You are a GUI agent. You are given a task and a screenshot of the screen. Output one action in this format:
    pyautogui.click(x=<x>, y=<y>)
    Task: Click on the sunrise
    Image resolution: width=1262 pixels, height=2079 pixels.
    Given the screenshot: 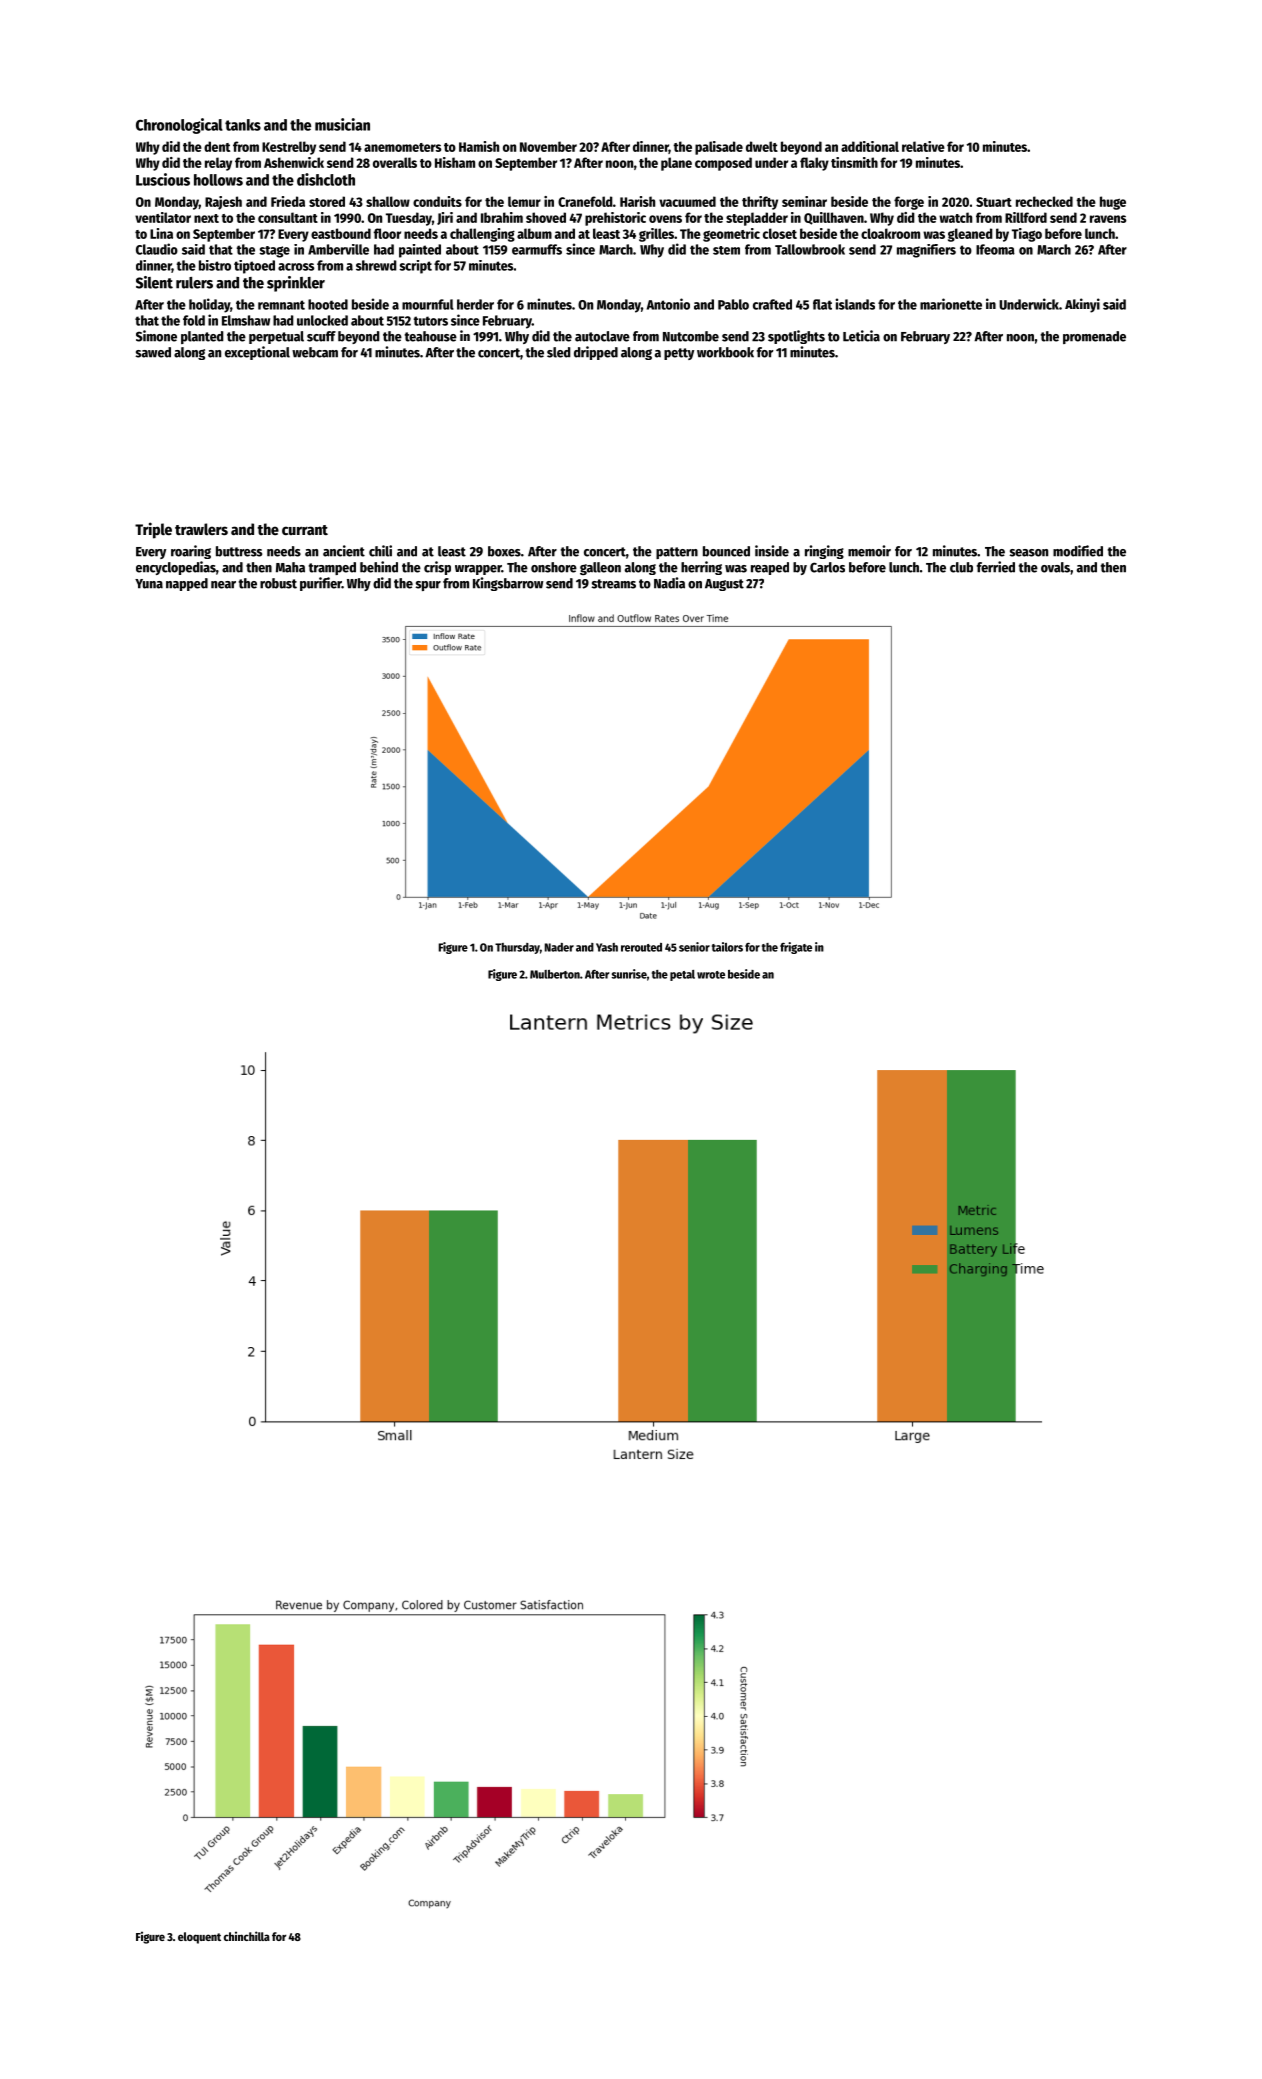 What is the action you would take?
    pyautogui.click(x=629, y=974)
